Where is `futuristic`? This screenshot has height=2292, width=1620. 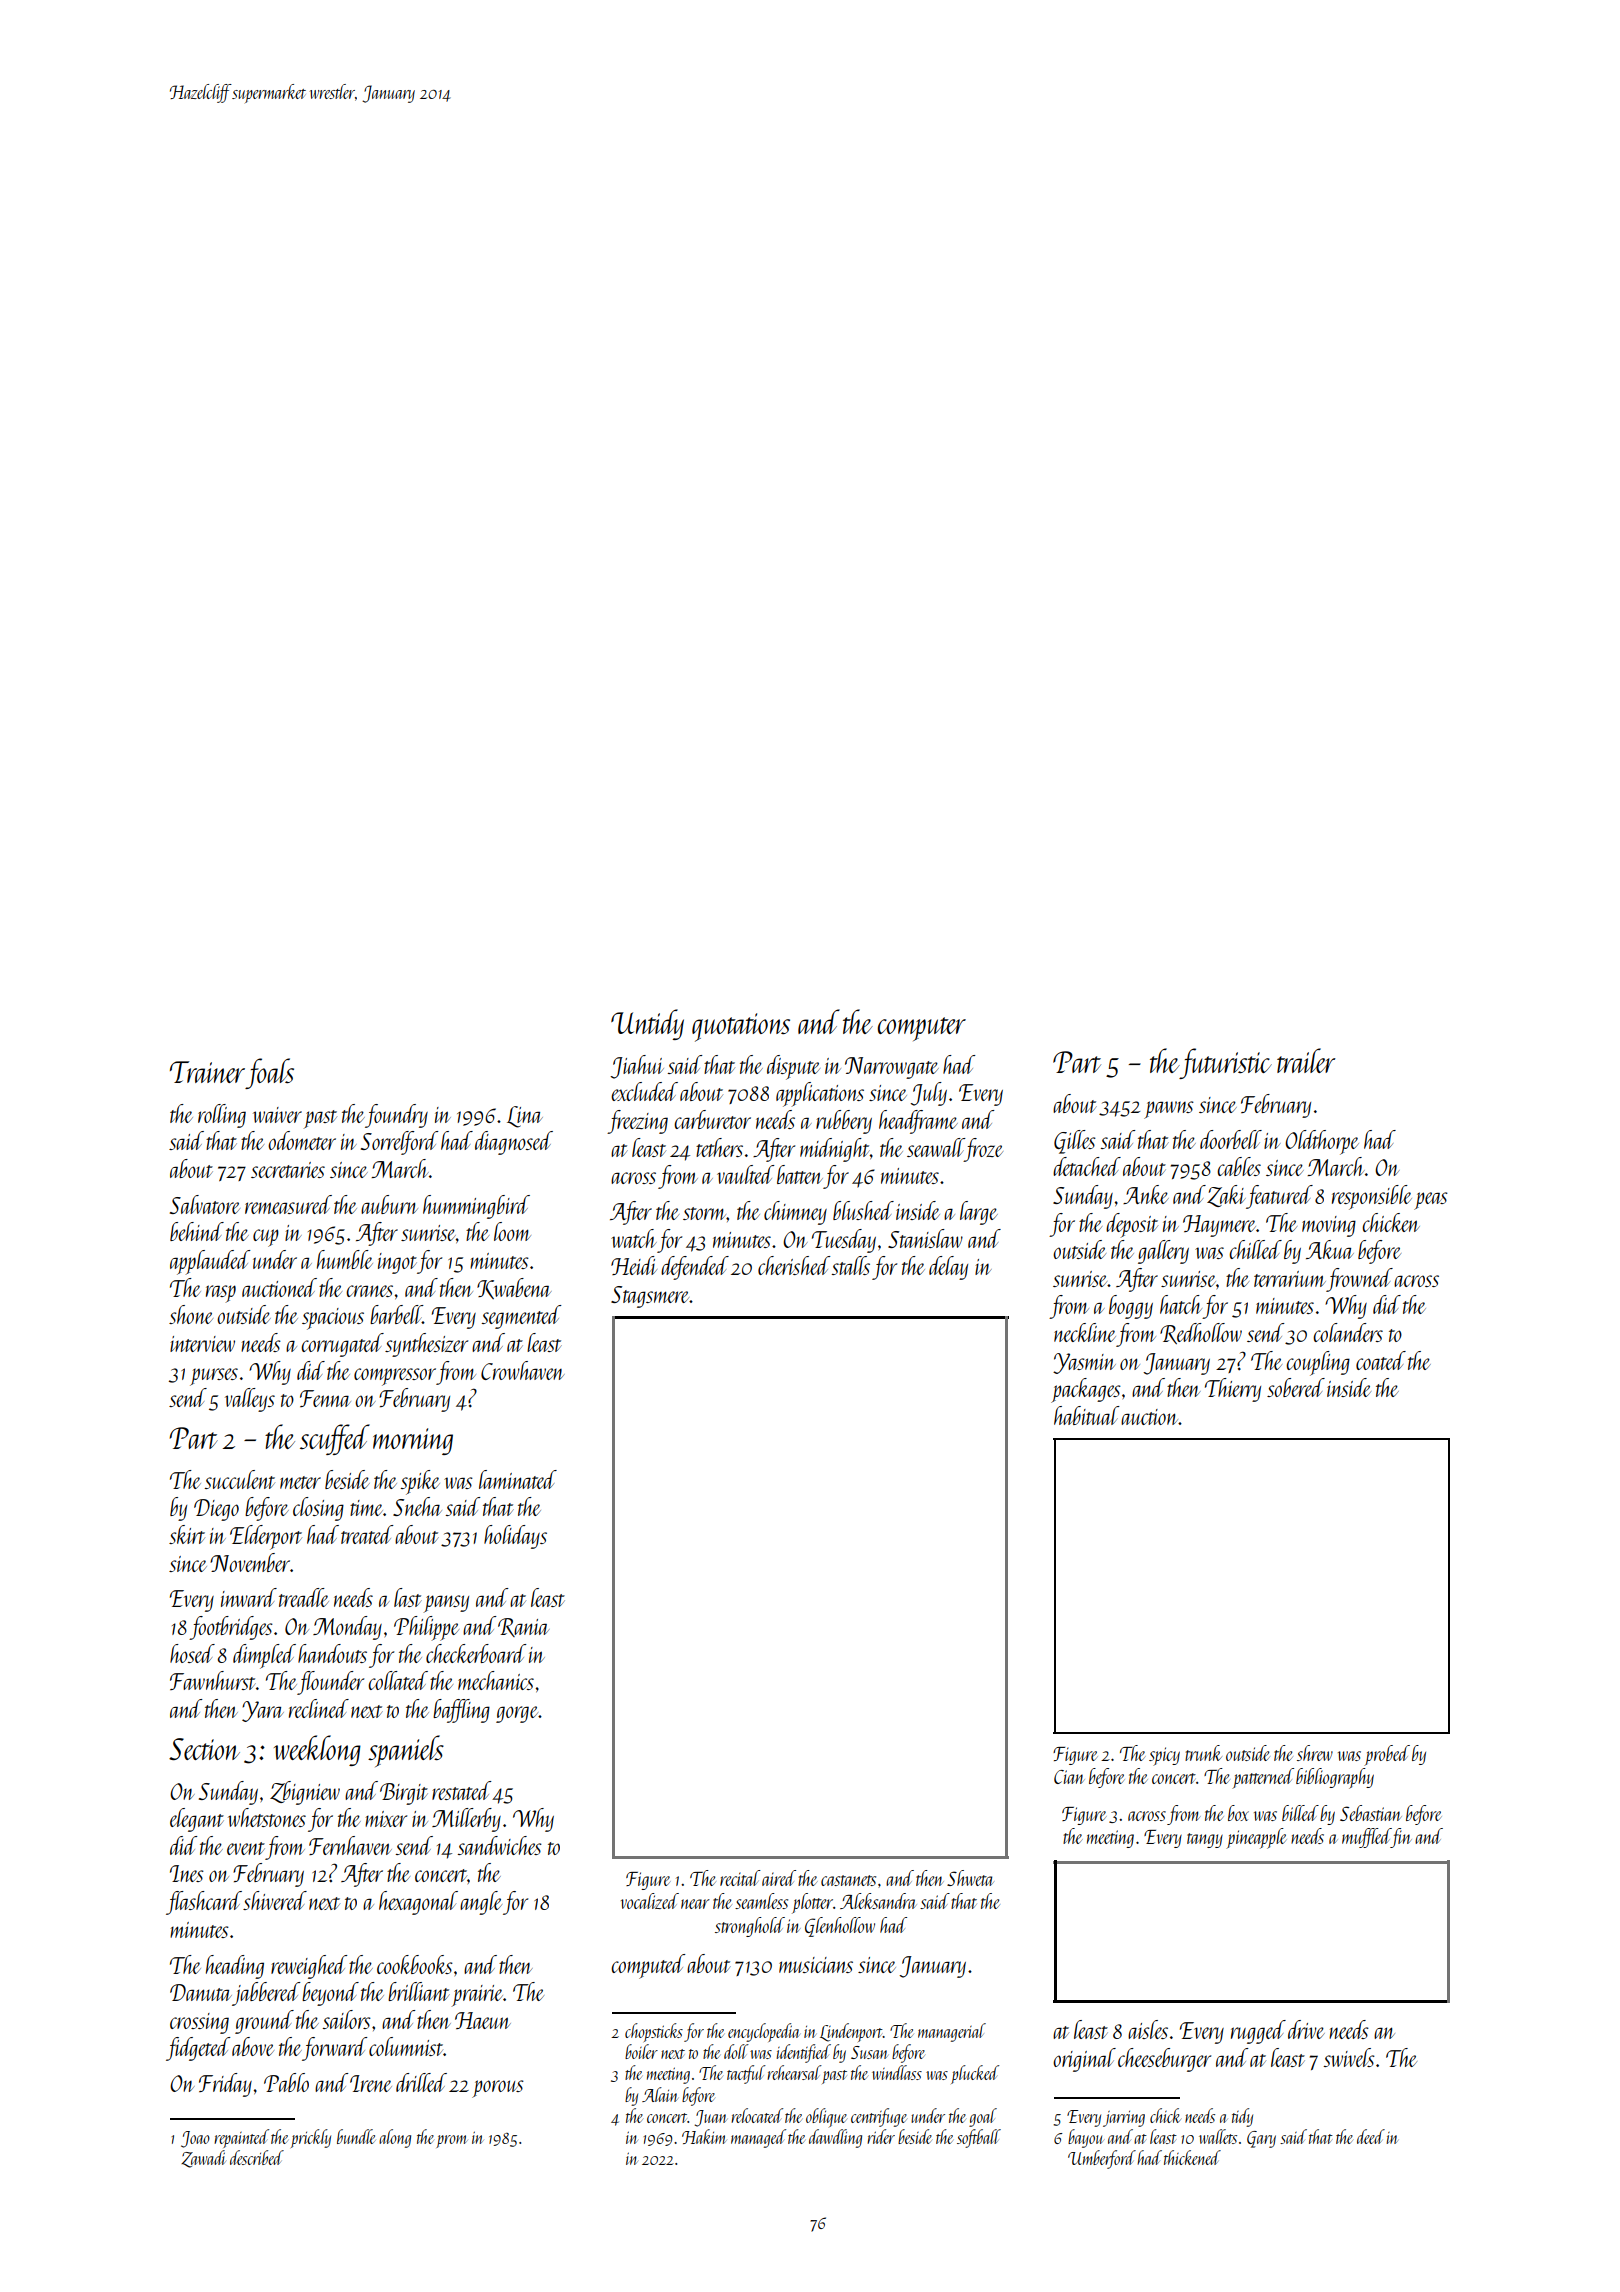 futuristic is located at coordinates (1226, 1063).
